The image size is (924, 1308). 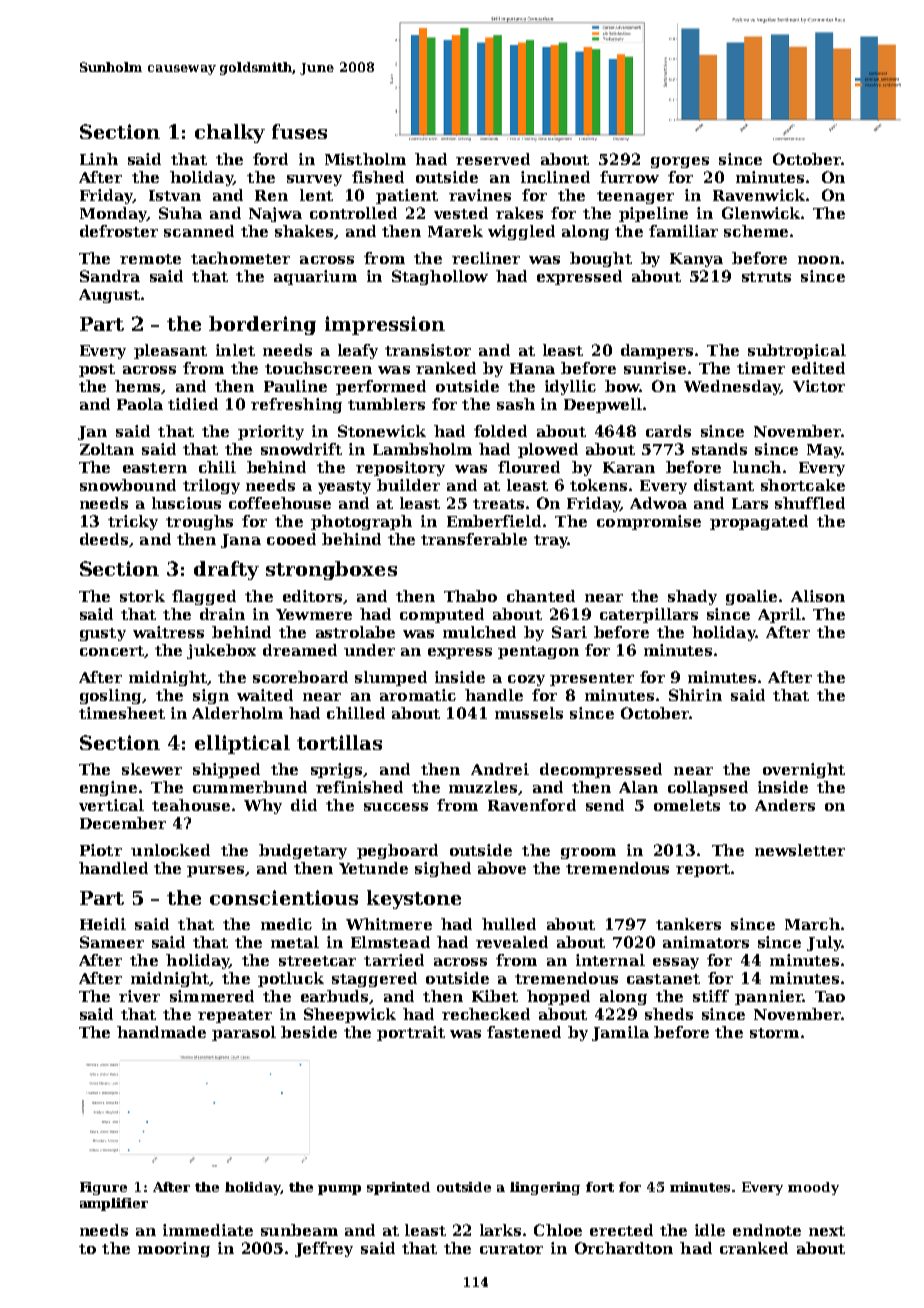 What do you see at coordinates (532, 368) in the screenshot?
I see `Hana` at bounding box center [532, 368].
